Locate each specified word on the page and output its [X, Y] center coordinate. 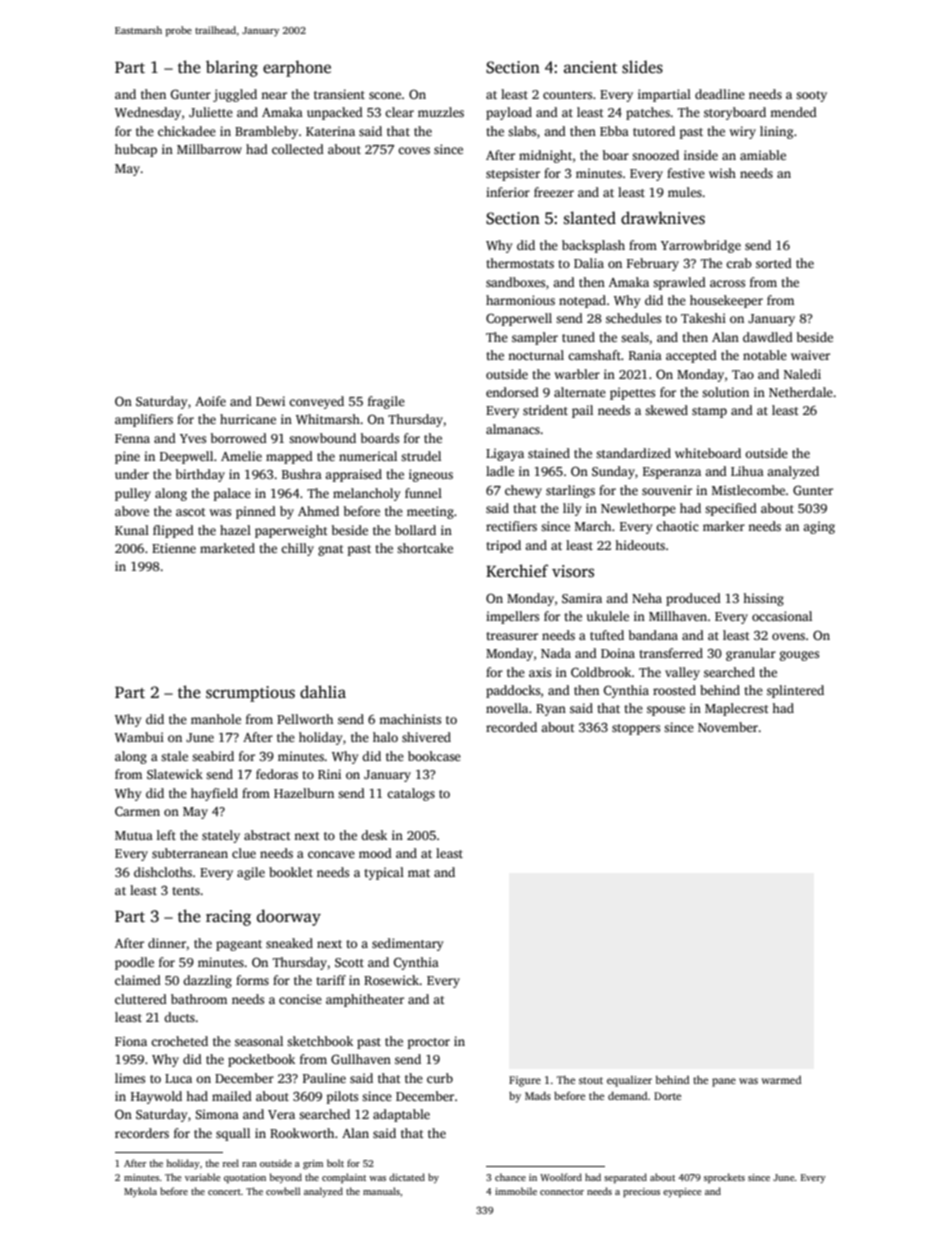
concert [224, 1192]
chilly [297, 549]
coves [414, 150]
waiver [810, 355]
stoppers [636, 729]
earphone [297, 68]
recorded [511, 727]
